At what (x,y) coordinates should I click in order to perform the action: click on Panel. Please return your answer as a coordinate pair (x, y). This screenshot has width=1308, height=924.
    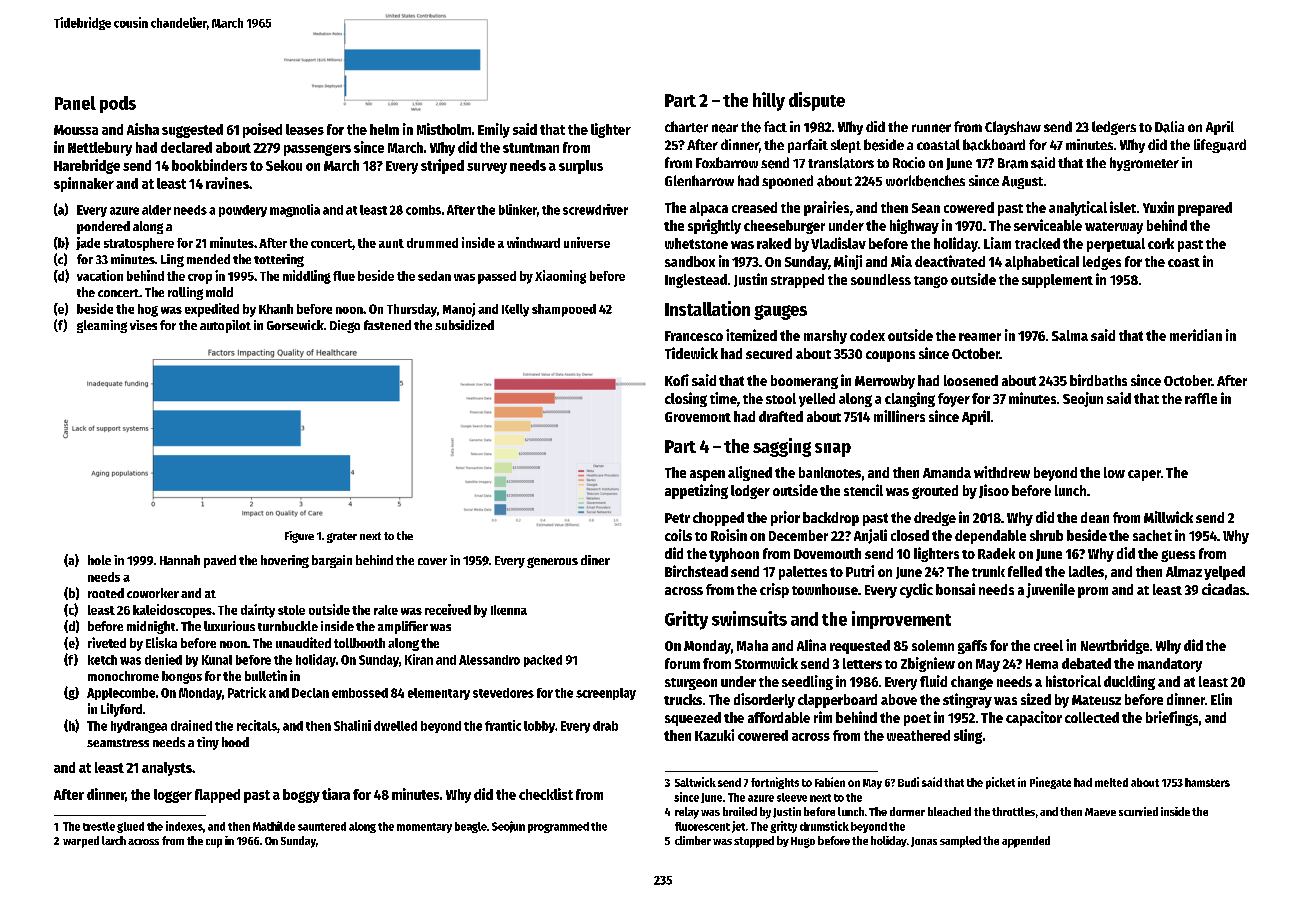
    Looking at the image, I should click on (75, 103).
